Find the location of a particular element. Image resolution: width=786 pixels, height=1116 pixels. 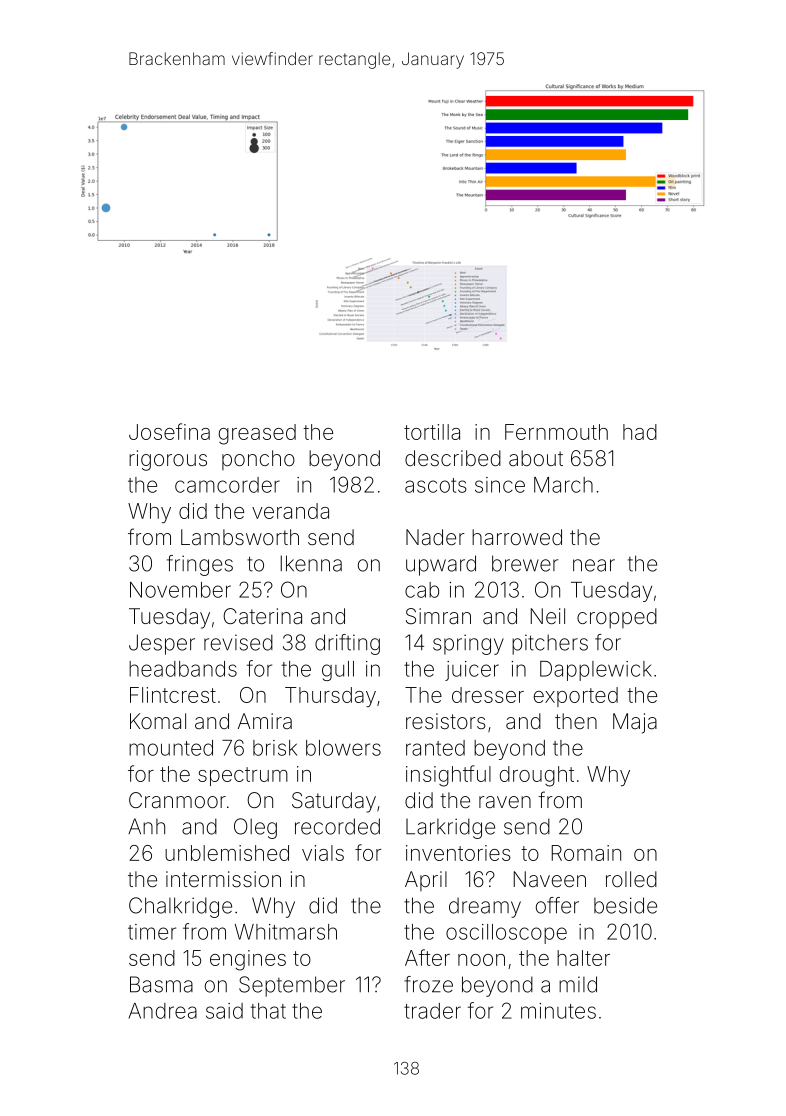

veranda is located at coordinates (290, 511).
